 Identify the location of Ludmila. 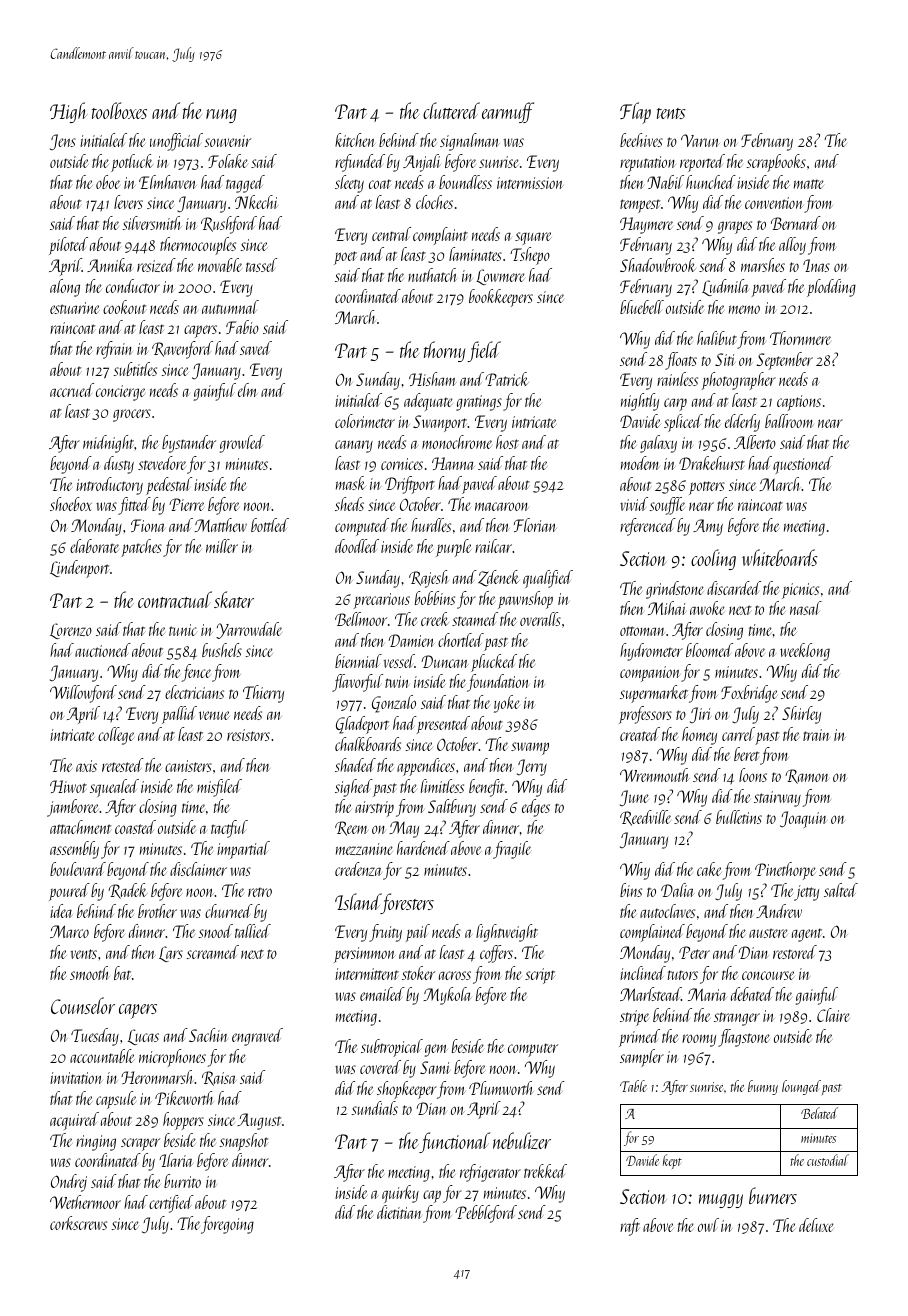
(725, 287).
